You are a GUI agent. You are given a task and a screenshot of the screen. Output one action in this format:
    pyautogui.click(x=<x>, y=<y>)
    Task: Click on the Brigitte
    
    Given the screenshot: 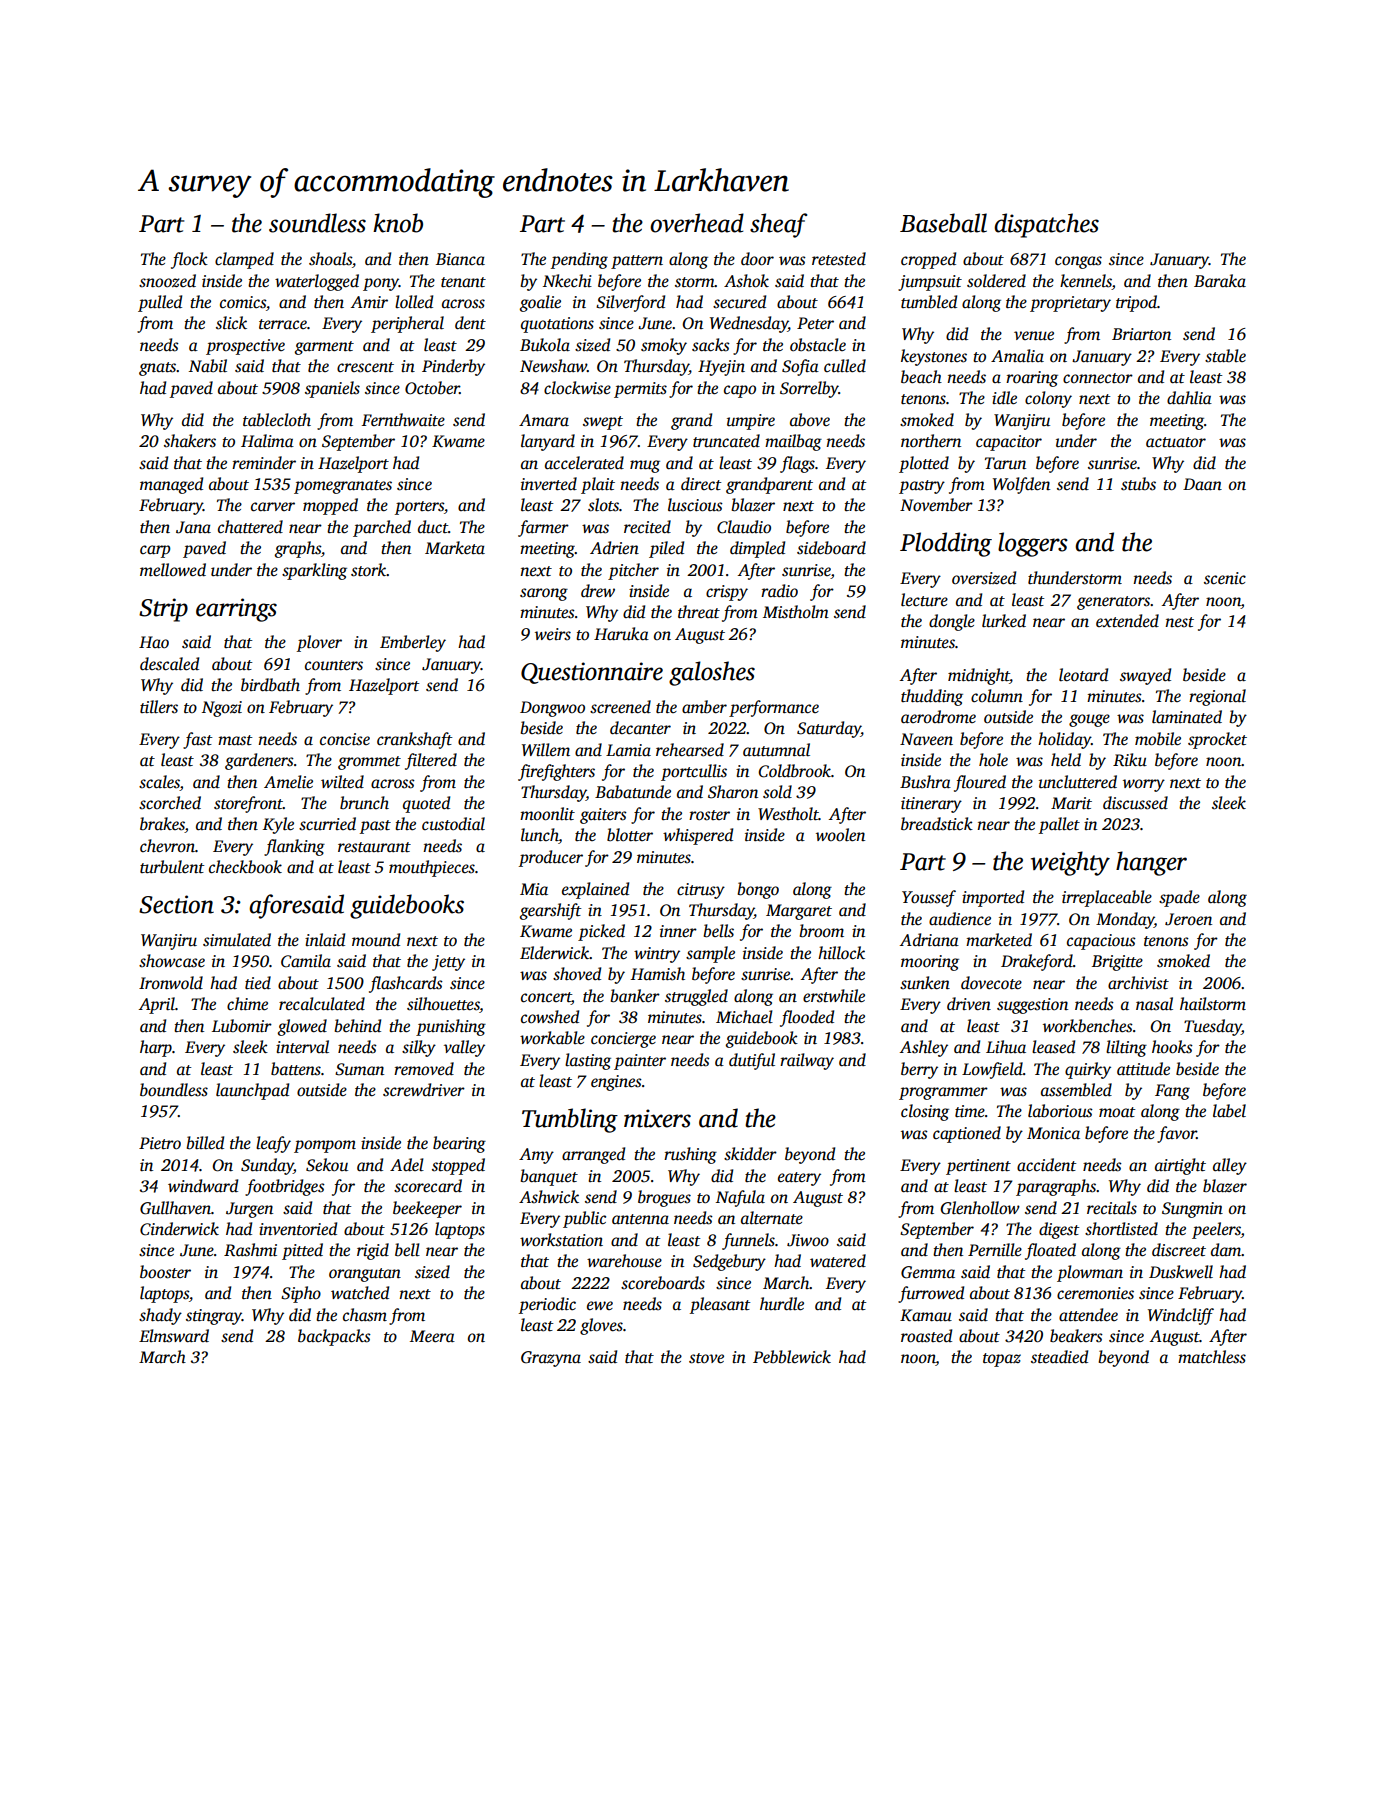 What is the action you would take?
    pyautogui.click(x=1117, y=963)
